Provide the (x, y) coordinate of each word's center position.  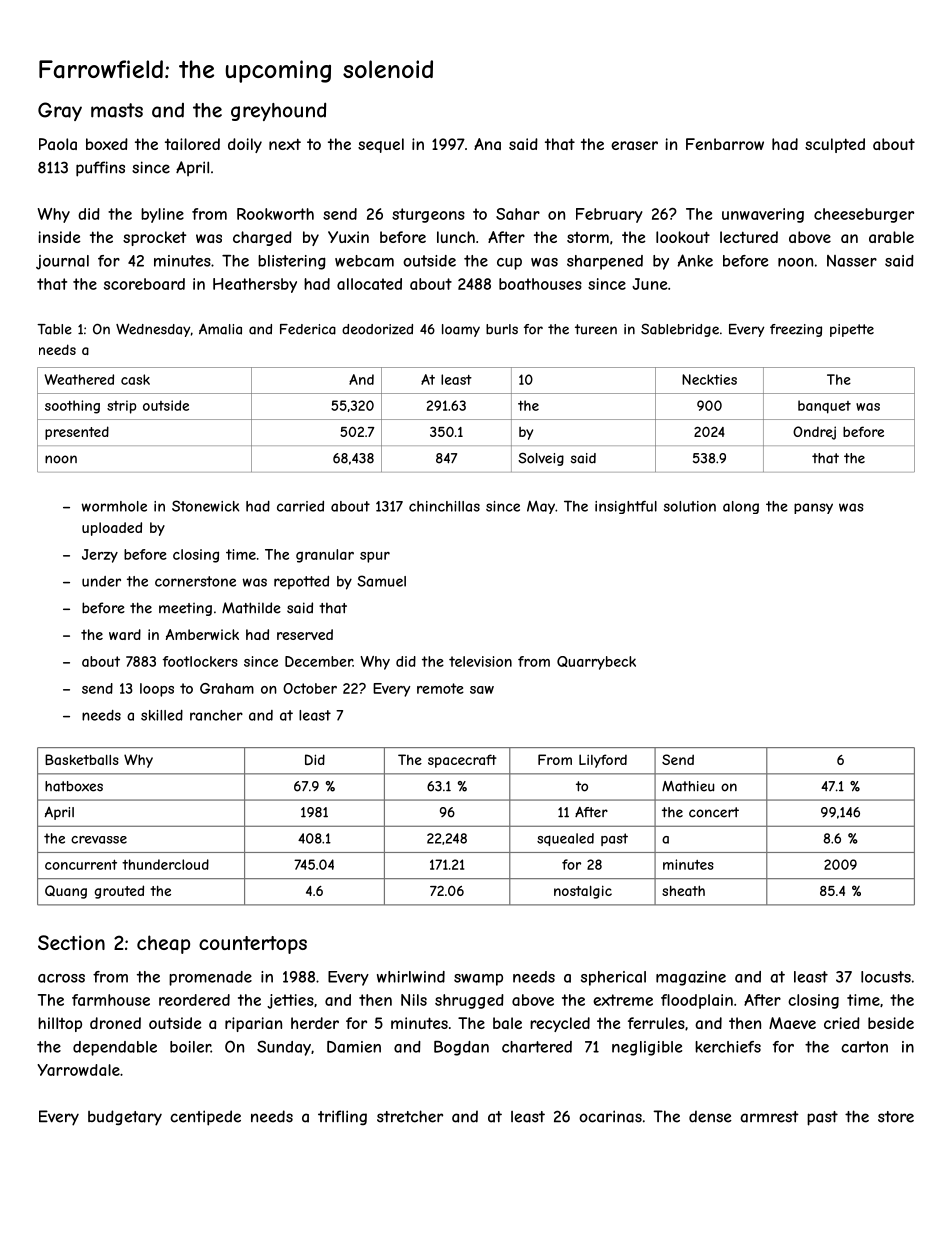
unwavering (763, 215)
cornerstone (195, 581)
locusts (886, 977)
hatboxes (74, 786)
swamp (478, 980)
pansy (813, 508)
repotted (301, 582)
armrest (769, 1117)
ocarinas (610, 1116)
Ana (487, 144)
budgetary (125, 1118)
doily (245, 145)
